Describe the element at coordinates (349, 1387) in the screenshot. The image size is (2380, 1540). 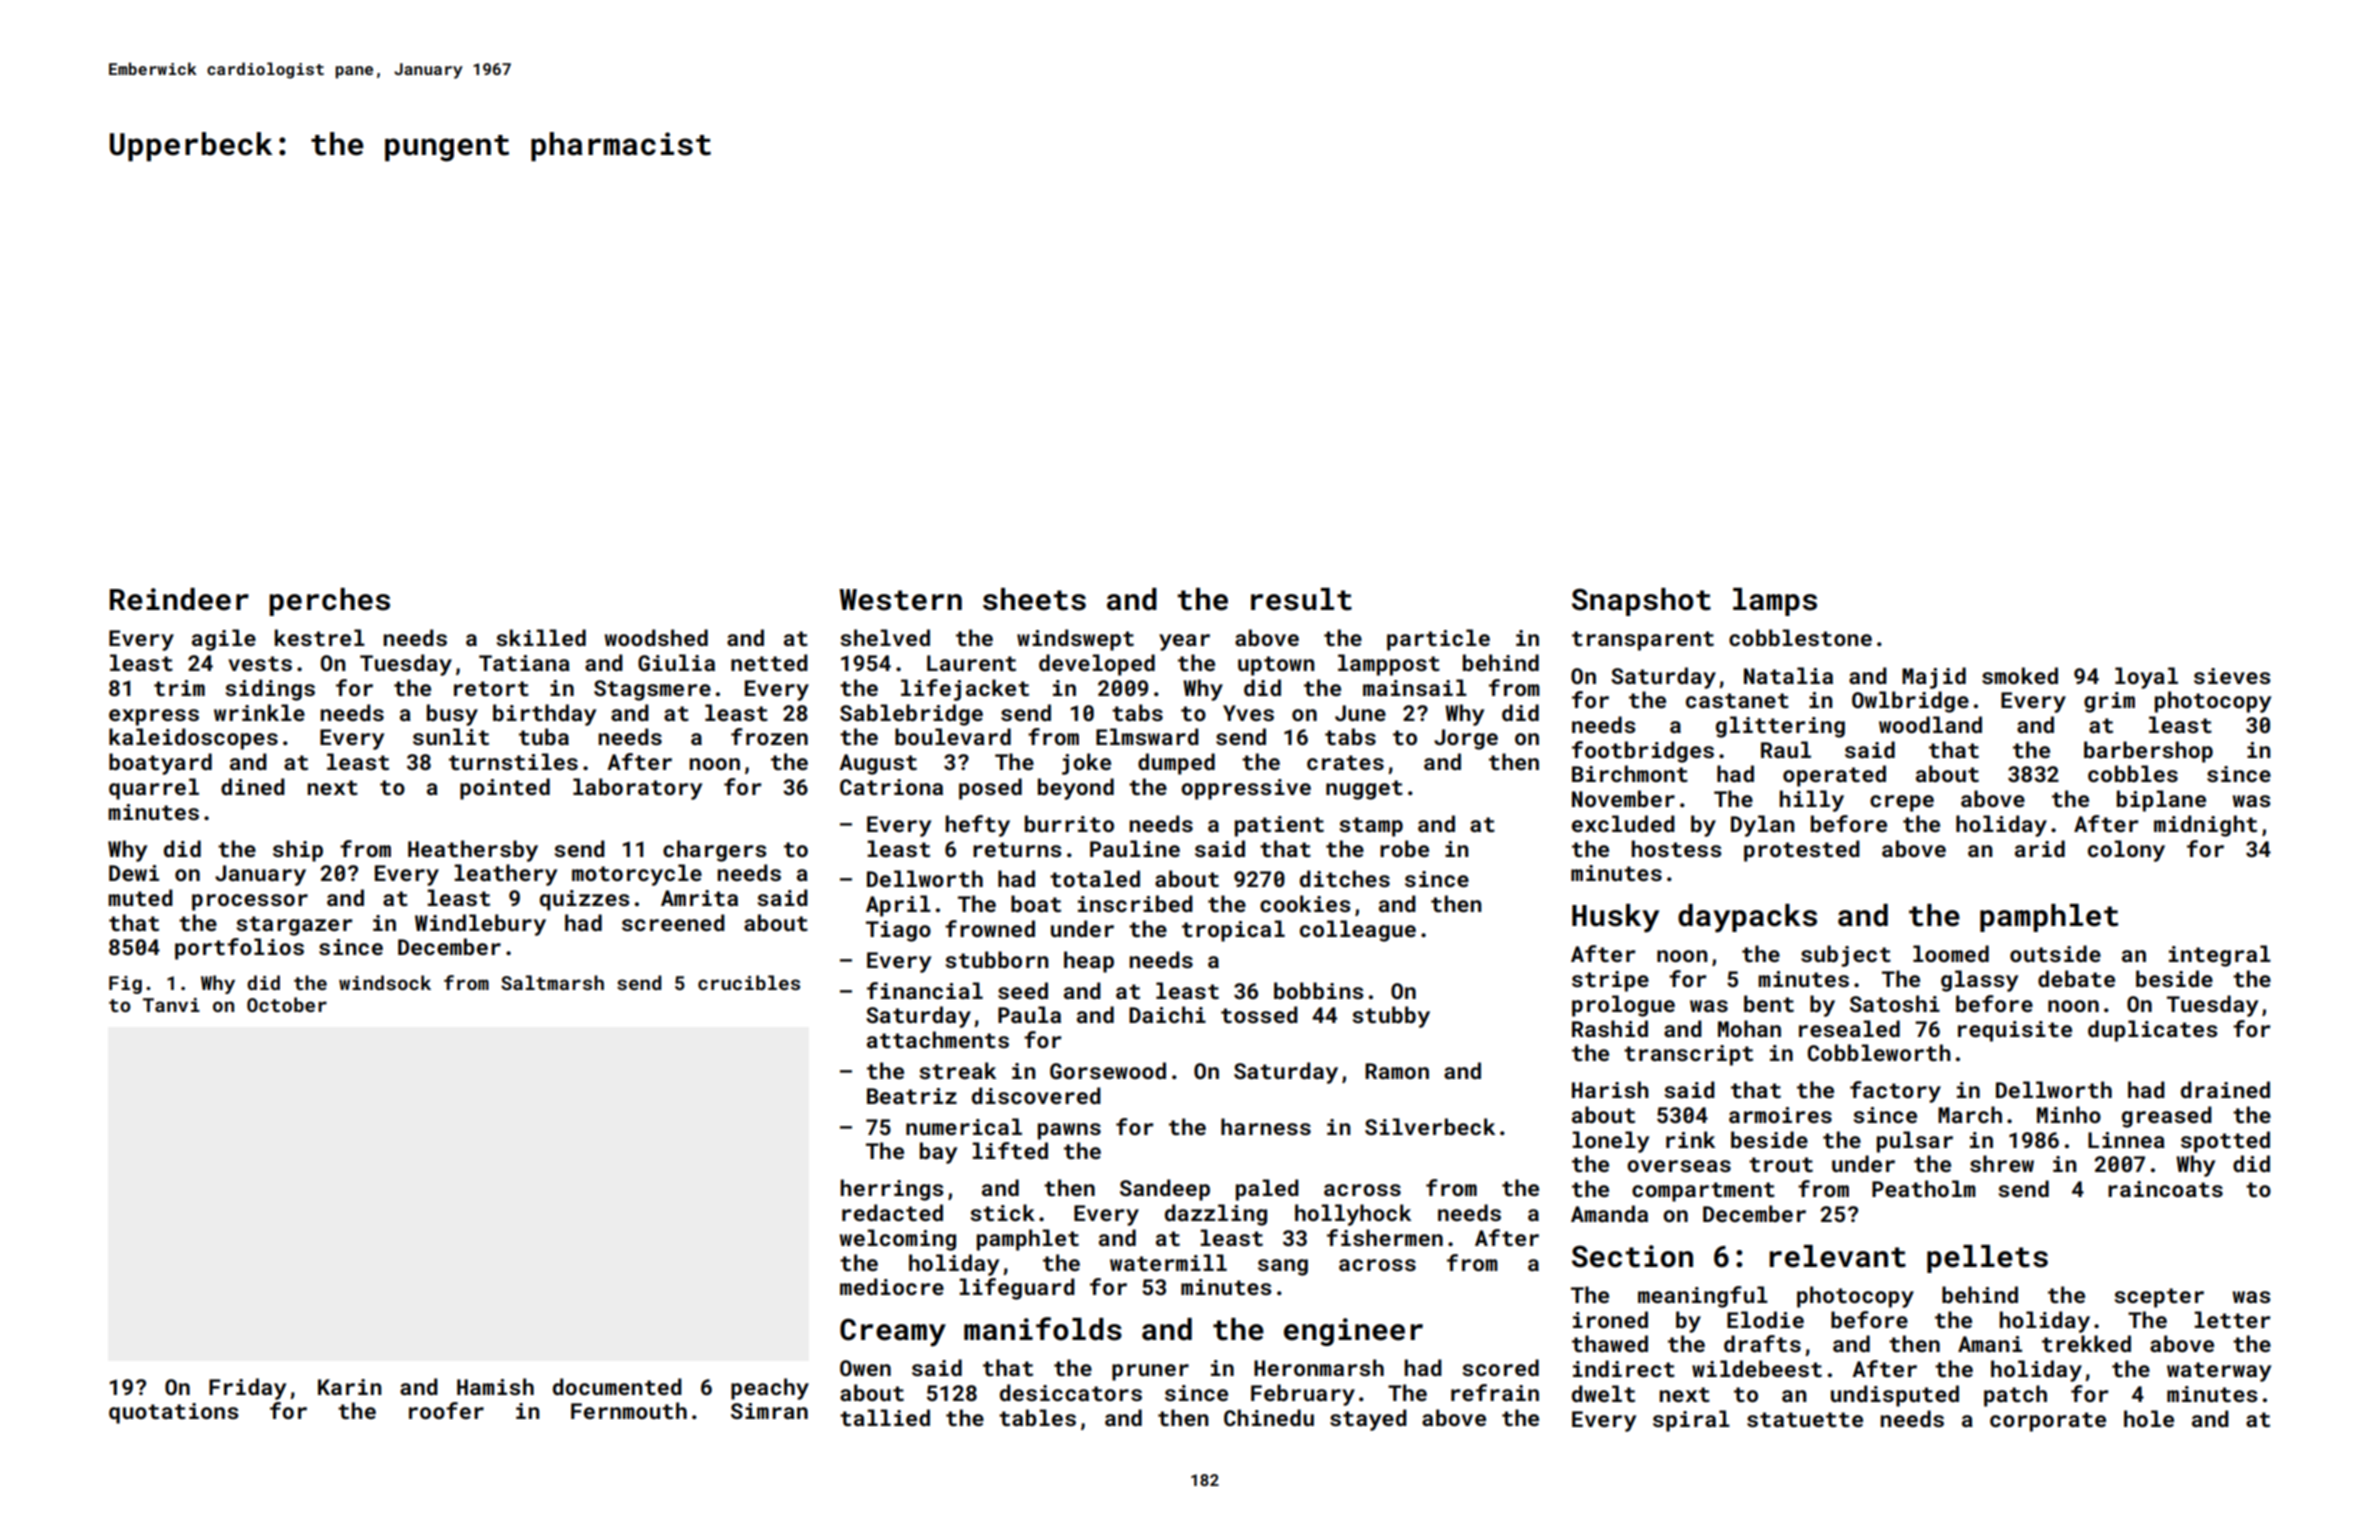
I see `Karin` at that location.
